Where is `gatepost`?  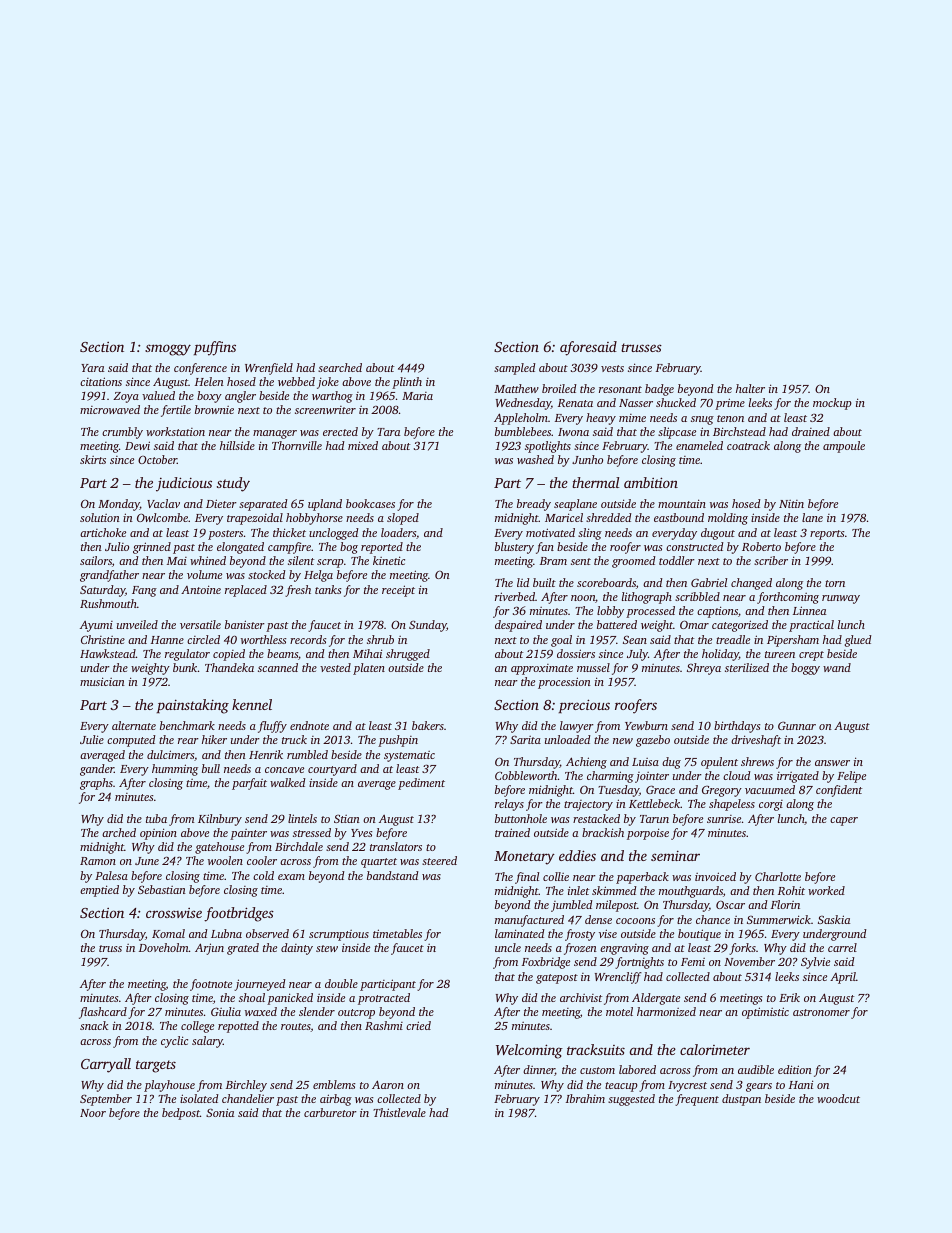 gatepost is located at coordinates (557, 979).
